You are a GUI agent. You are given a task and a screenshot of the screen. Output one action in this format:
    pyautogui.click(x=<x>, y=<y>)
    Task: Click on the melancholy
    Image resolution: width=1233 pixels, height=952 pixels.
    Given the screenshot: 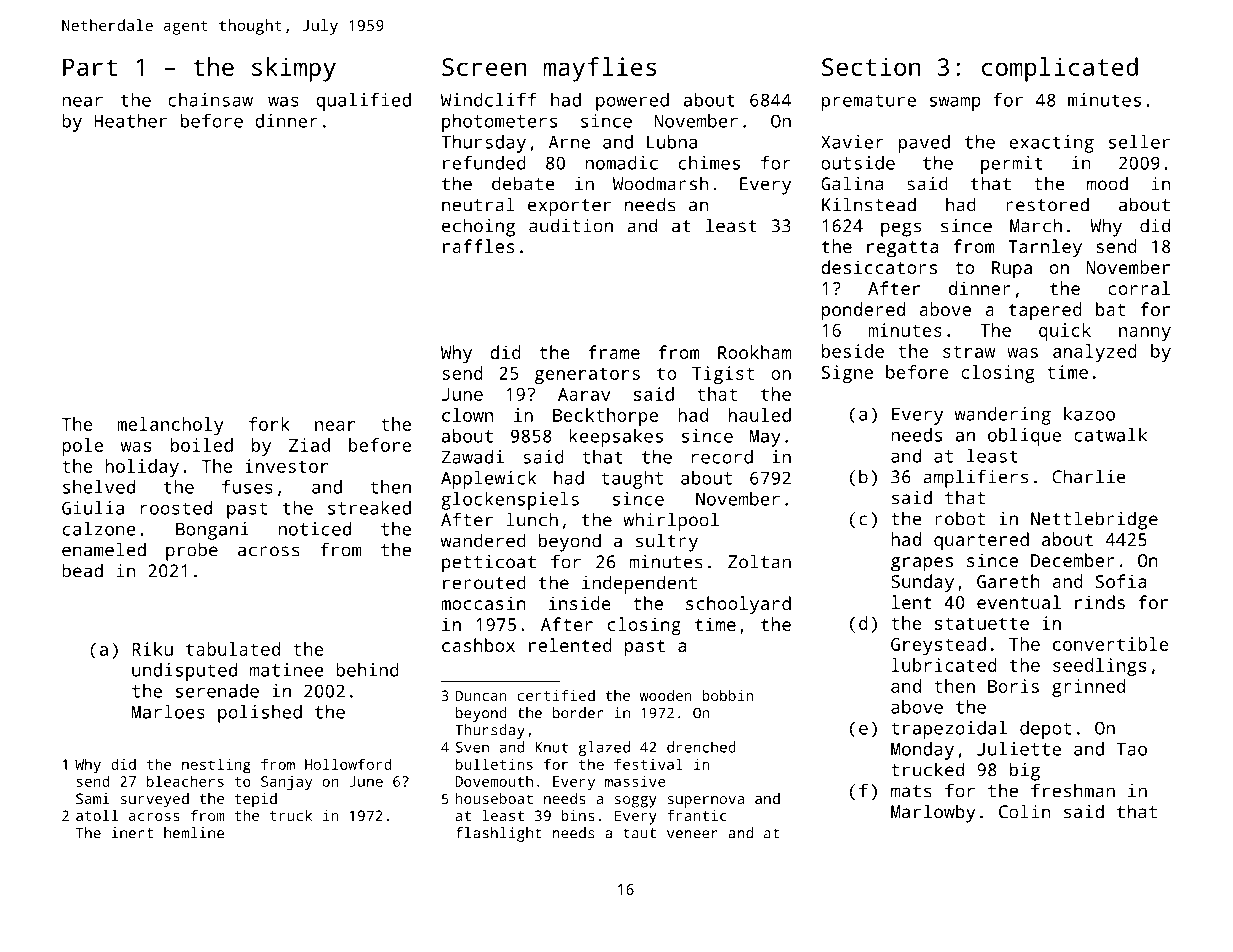 What is the action you would take?
    pyautogui.click(x=170, y=426)
